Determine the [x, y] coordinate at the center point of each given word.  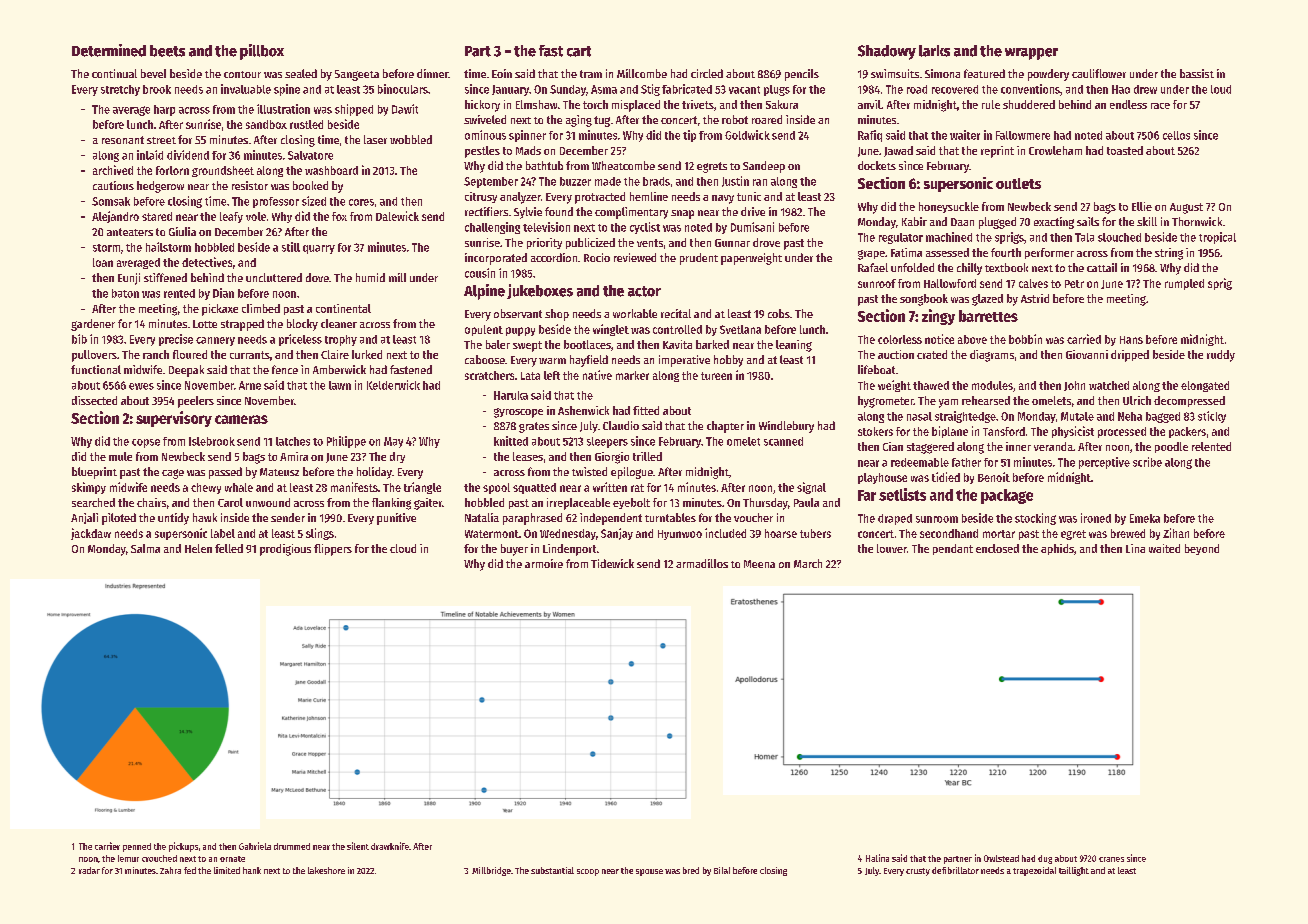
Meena [759, 564]
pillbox [262, 52]
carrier [107, 846]
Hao [1121, 89]
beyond [1202, 549]
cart [579, 51]
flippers [333, 550]
